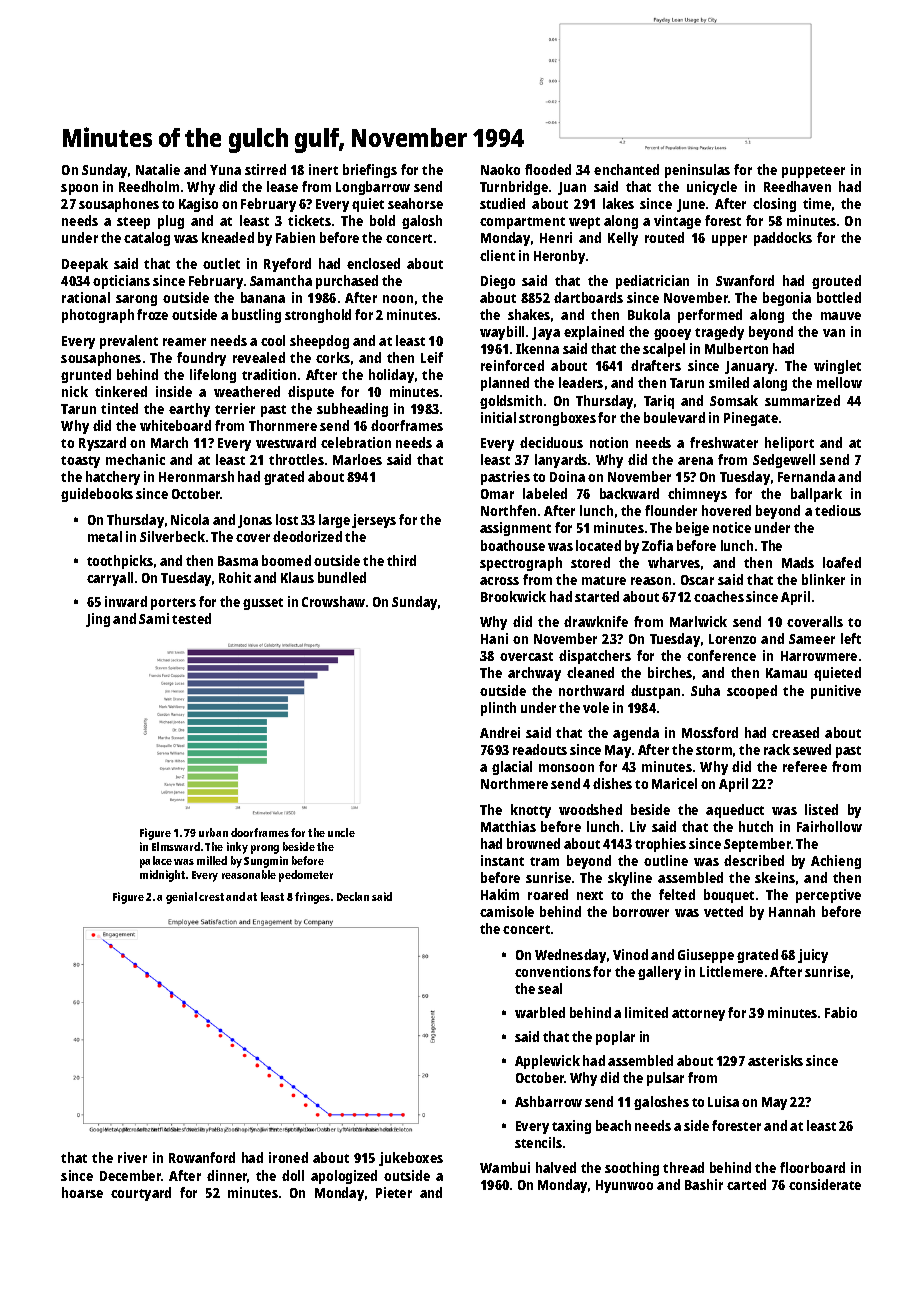  I want to click on hoarse, so click(82, 1192).
